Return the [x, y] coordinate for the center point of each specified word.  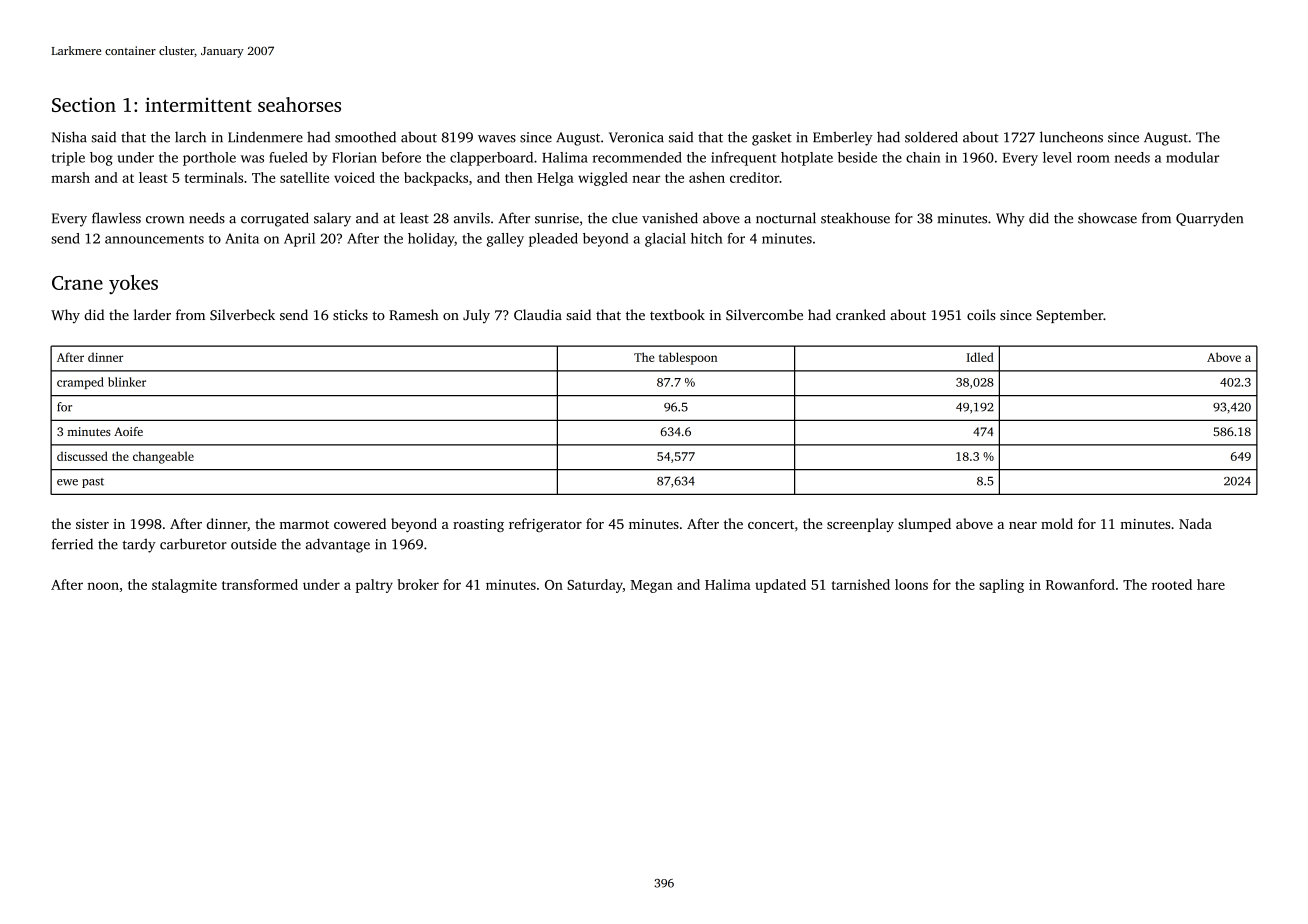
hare [1211, 584]
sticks [350, 314]
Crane [77, 283]
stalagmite [184, 586]
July [476, 316]
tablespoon [688, 358]
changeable [163, 457]
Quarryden [1209, 219]
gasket [772, 138]
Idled [980, 357]
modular [1192, 157]
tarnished [861, 584]
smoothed [365, 137]
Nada [1195, 523]
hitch [706, 238]
